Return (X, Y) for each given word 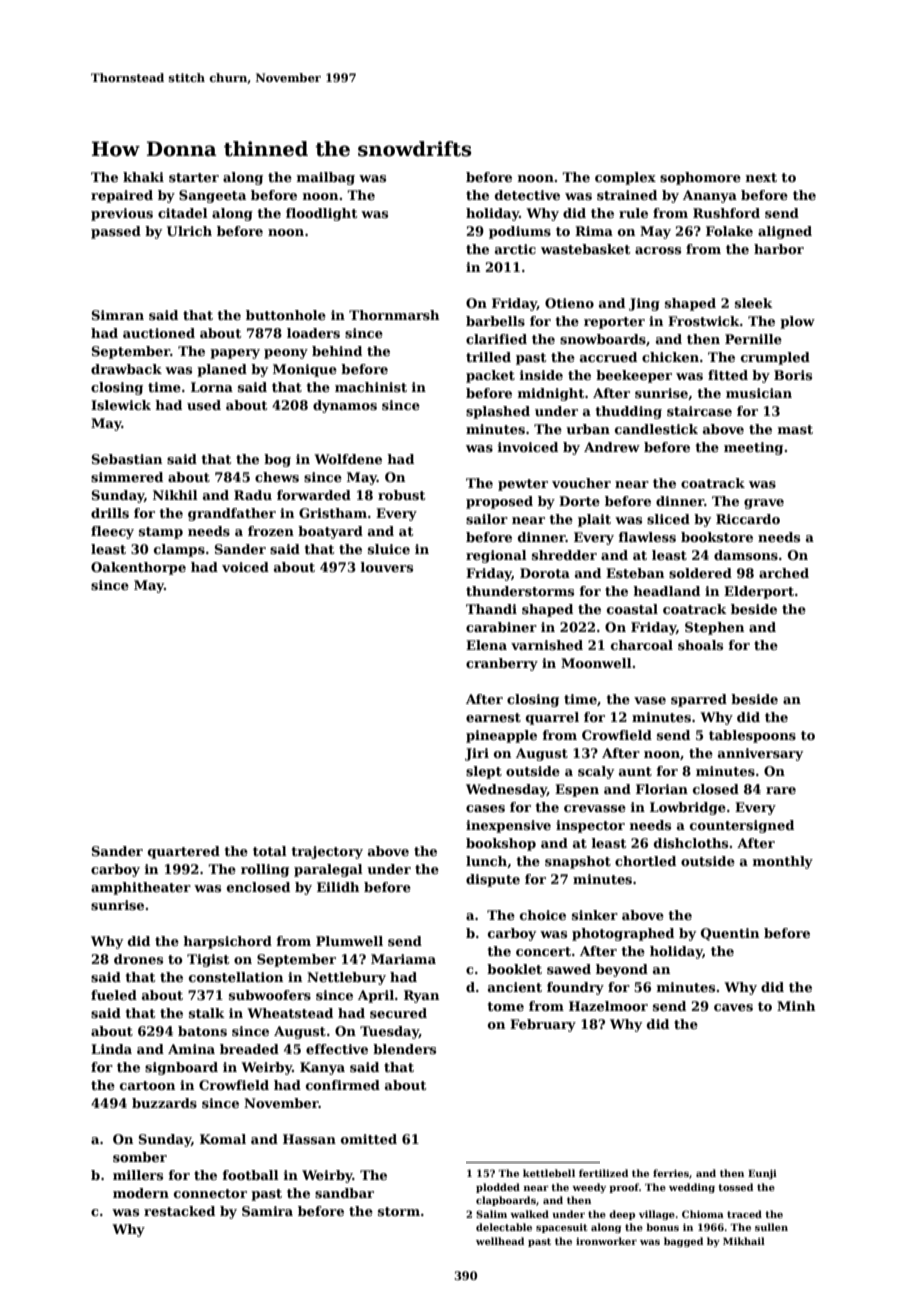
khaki (143, 177)
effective (337, 1049)
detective (527, 195)
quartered (184, 852)
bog (277, 460)
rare (781, 790)
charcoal (642, 645)
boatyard (330, 532)
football (251, 1175)
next (761, 177)
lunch (486, 861)
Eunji (762, 1174)
